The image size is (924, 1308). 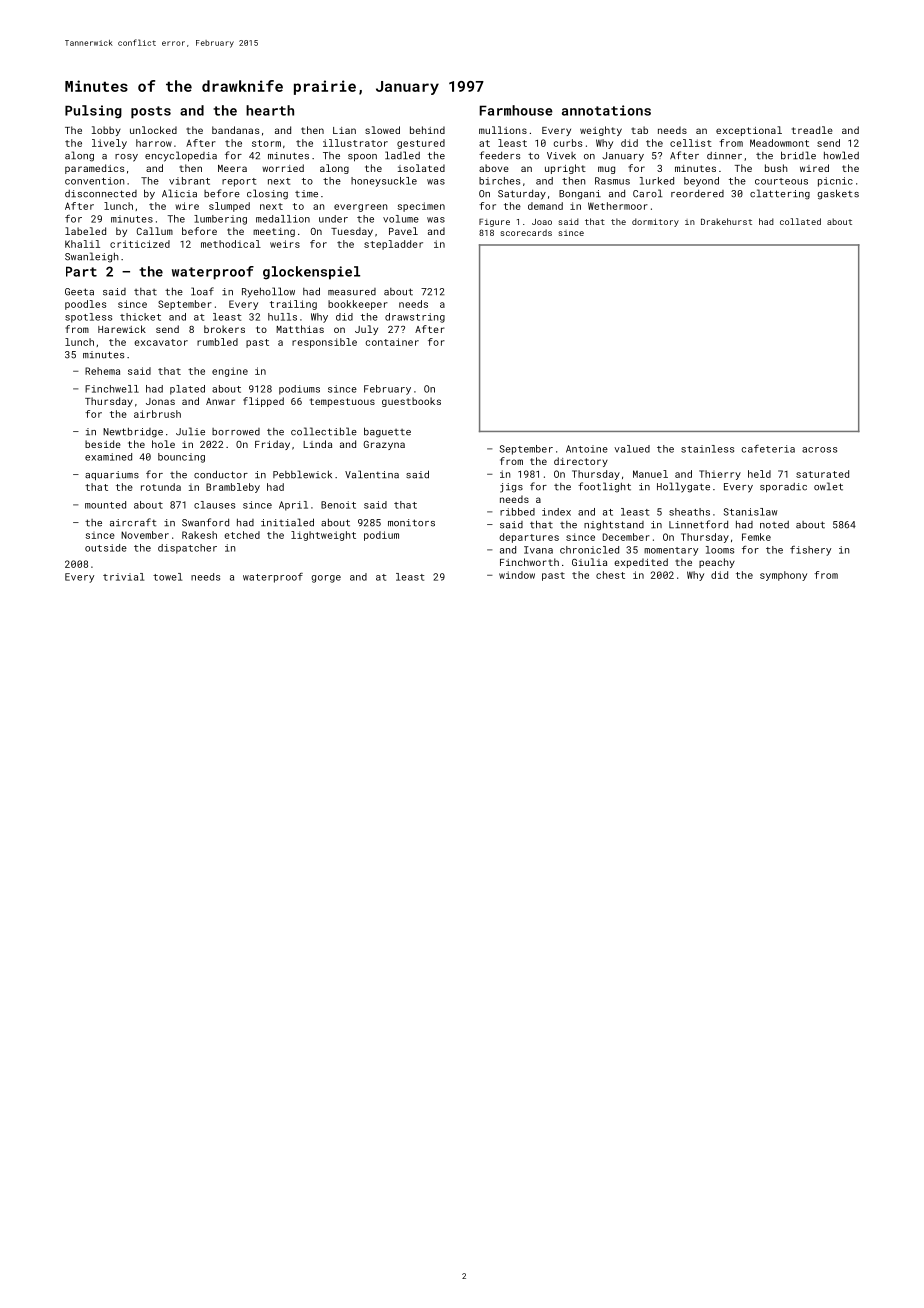 What do you see at coordinates (79, 292) in the image?
I see `Geeta` at bounding box center [79, 292].
